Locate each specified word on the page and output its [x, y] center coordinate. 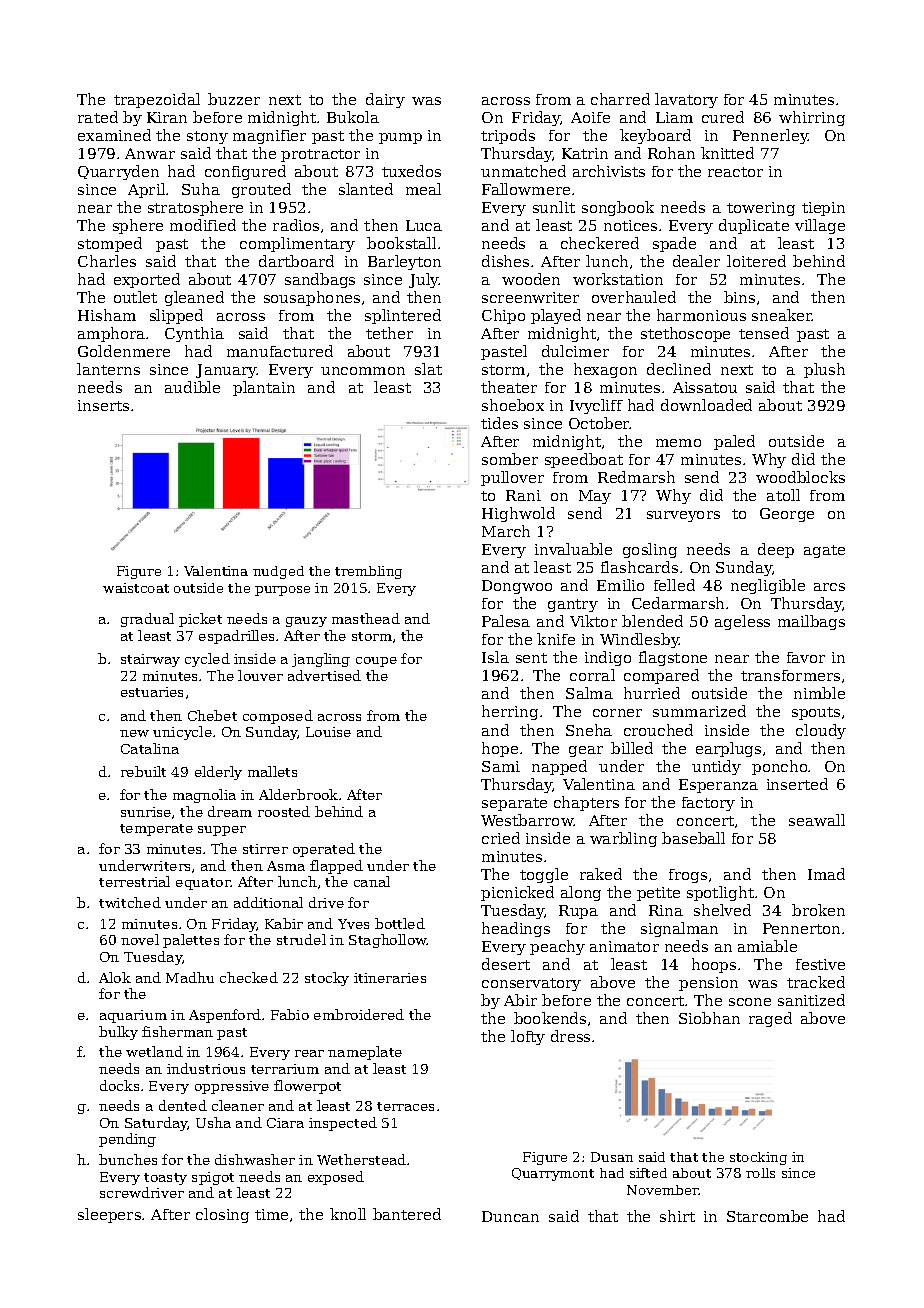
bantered [407, 1214]
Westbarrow [527, 820]
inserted [797, 784]
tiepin [823, 209]
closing [222, 1215]
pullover [512, 478]
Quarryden [118, 172]
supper [222, 831]
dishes [505, 261]
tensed [764, 333]
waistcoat [136, 588]
